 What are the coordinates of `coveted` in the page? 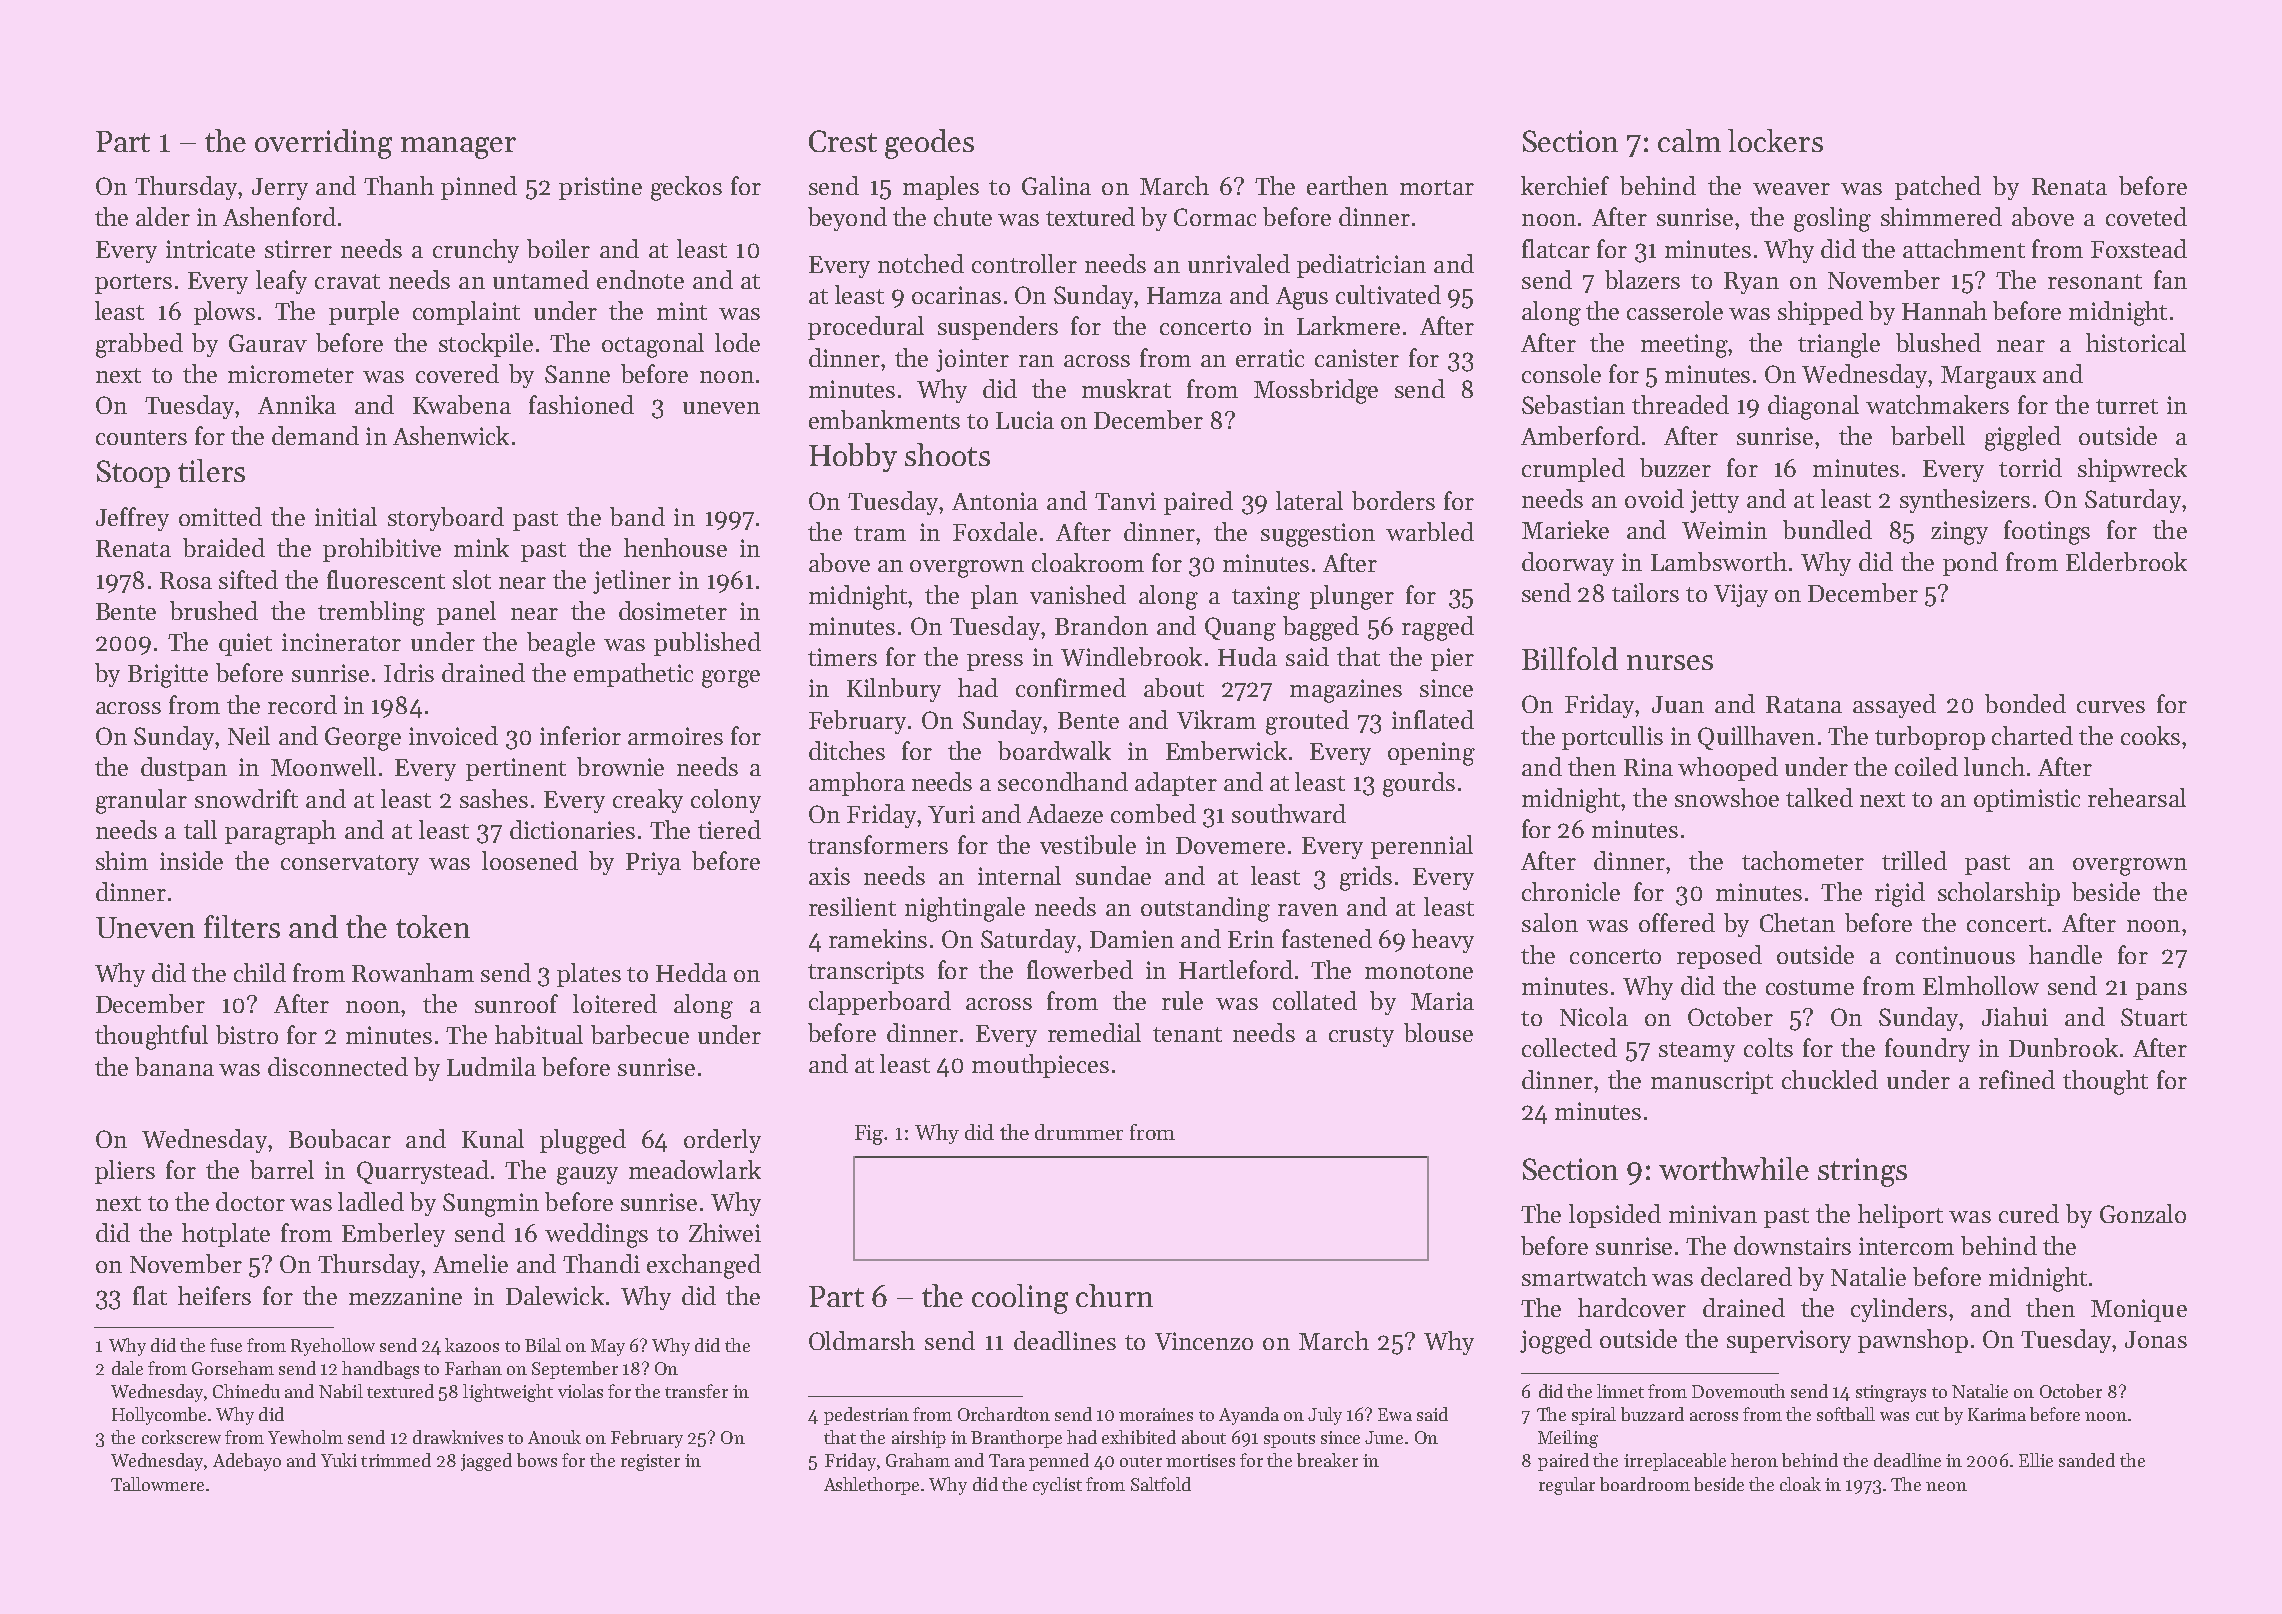 It's located at (2146, 216).
